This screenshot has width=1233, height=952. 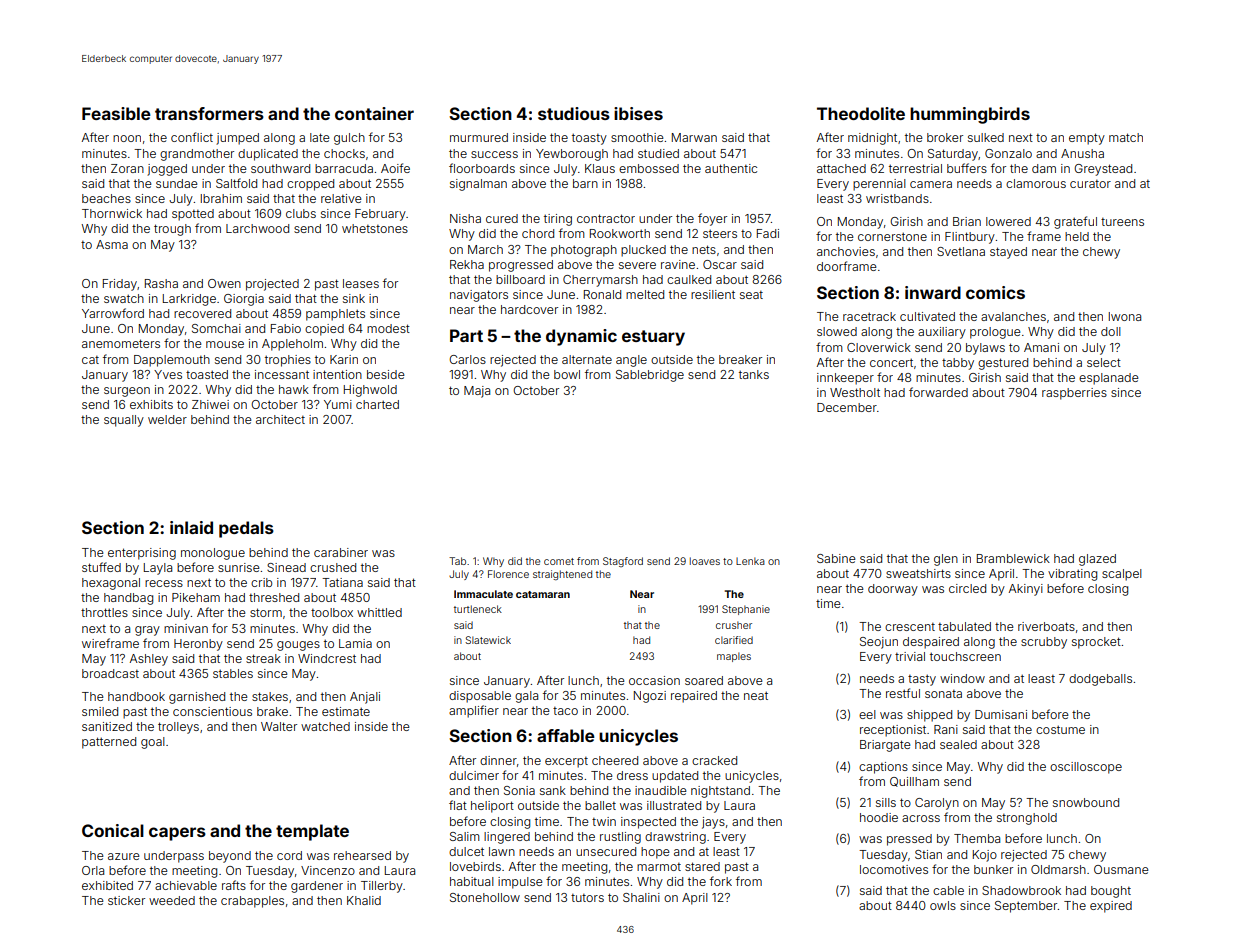 I want to click on hummingbirds, so click(x=970, y=115).
